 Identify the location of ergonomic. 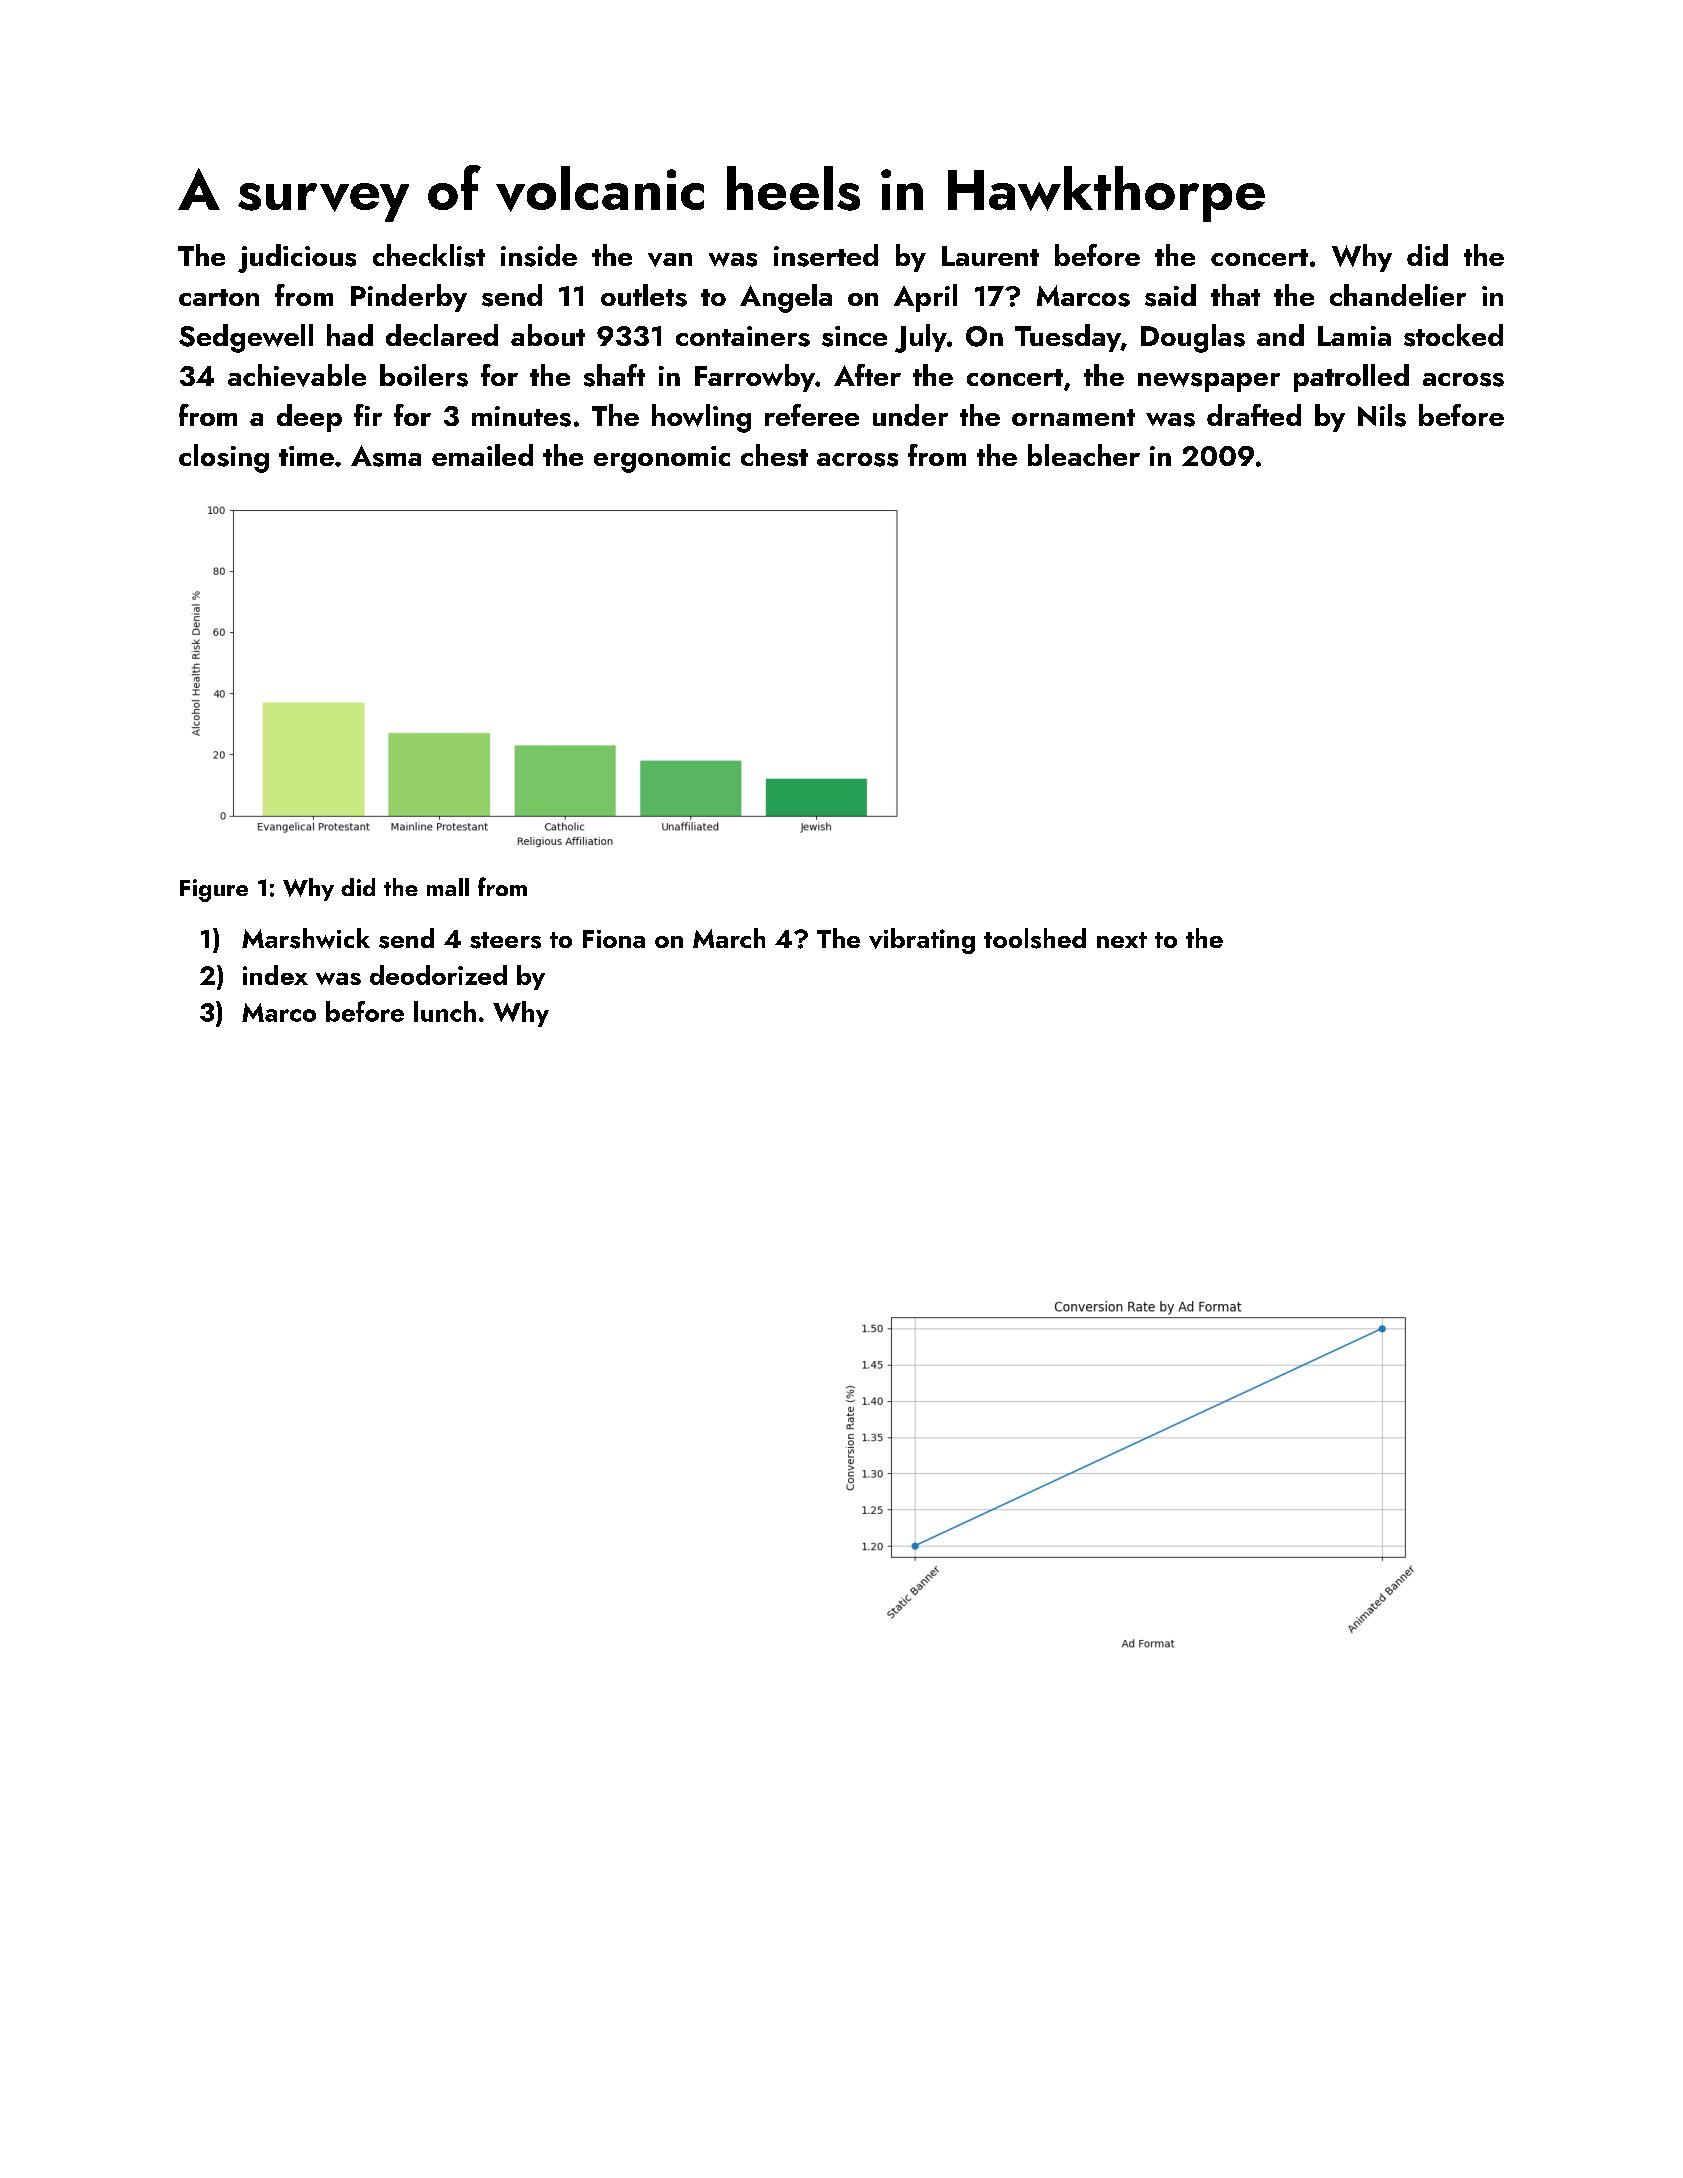
(662, 459).
